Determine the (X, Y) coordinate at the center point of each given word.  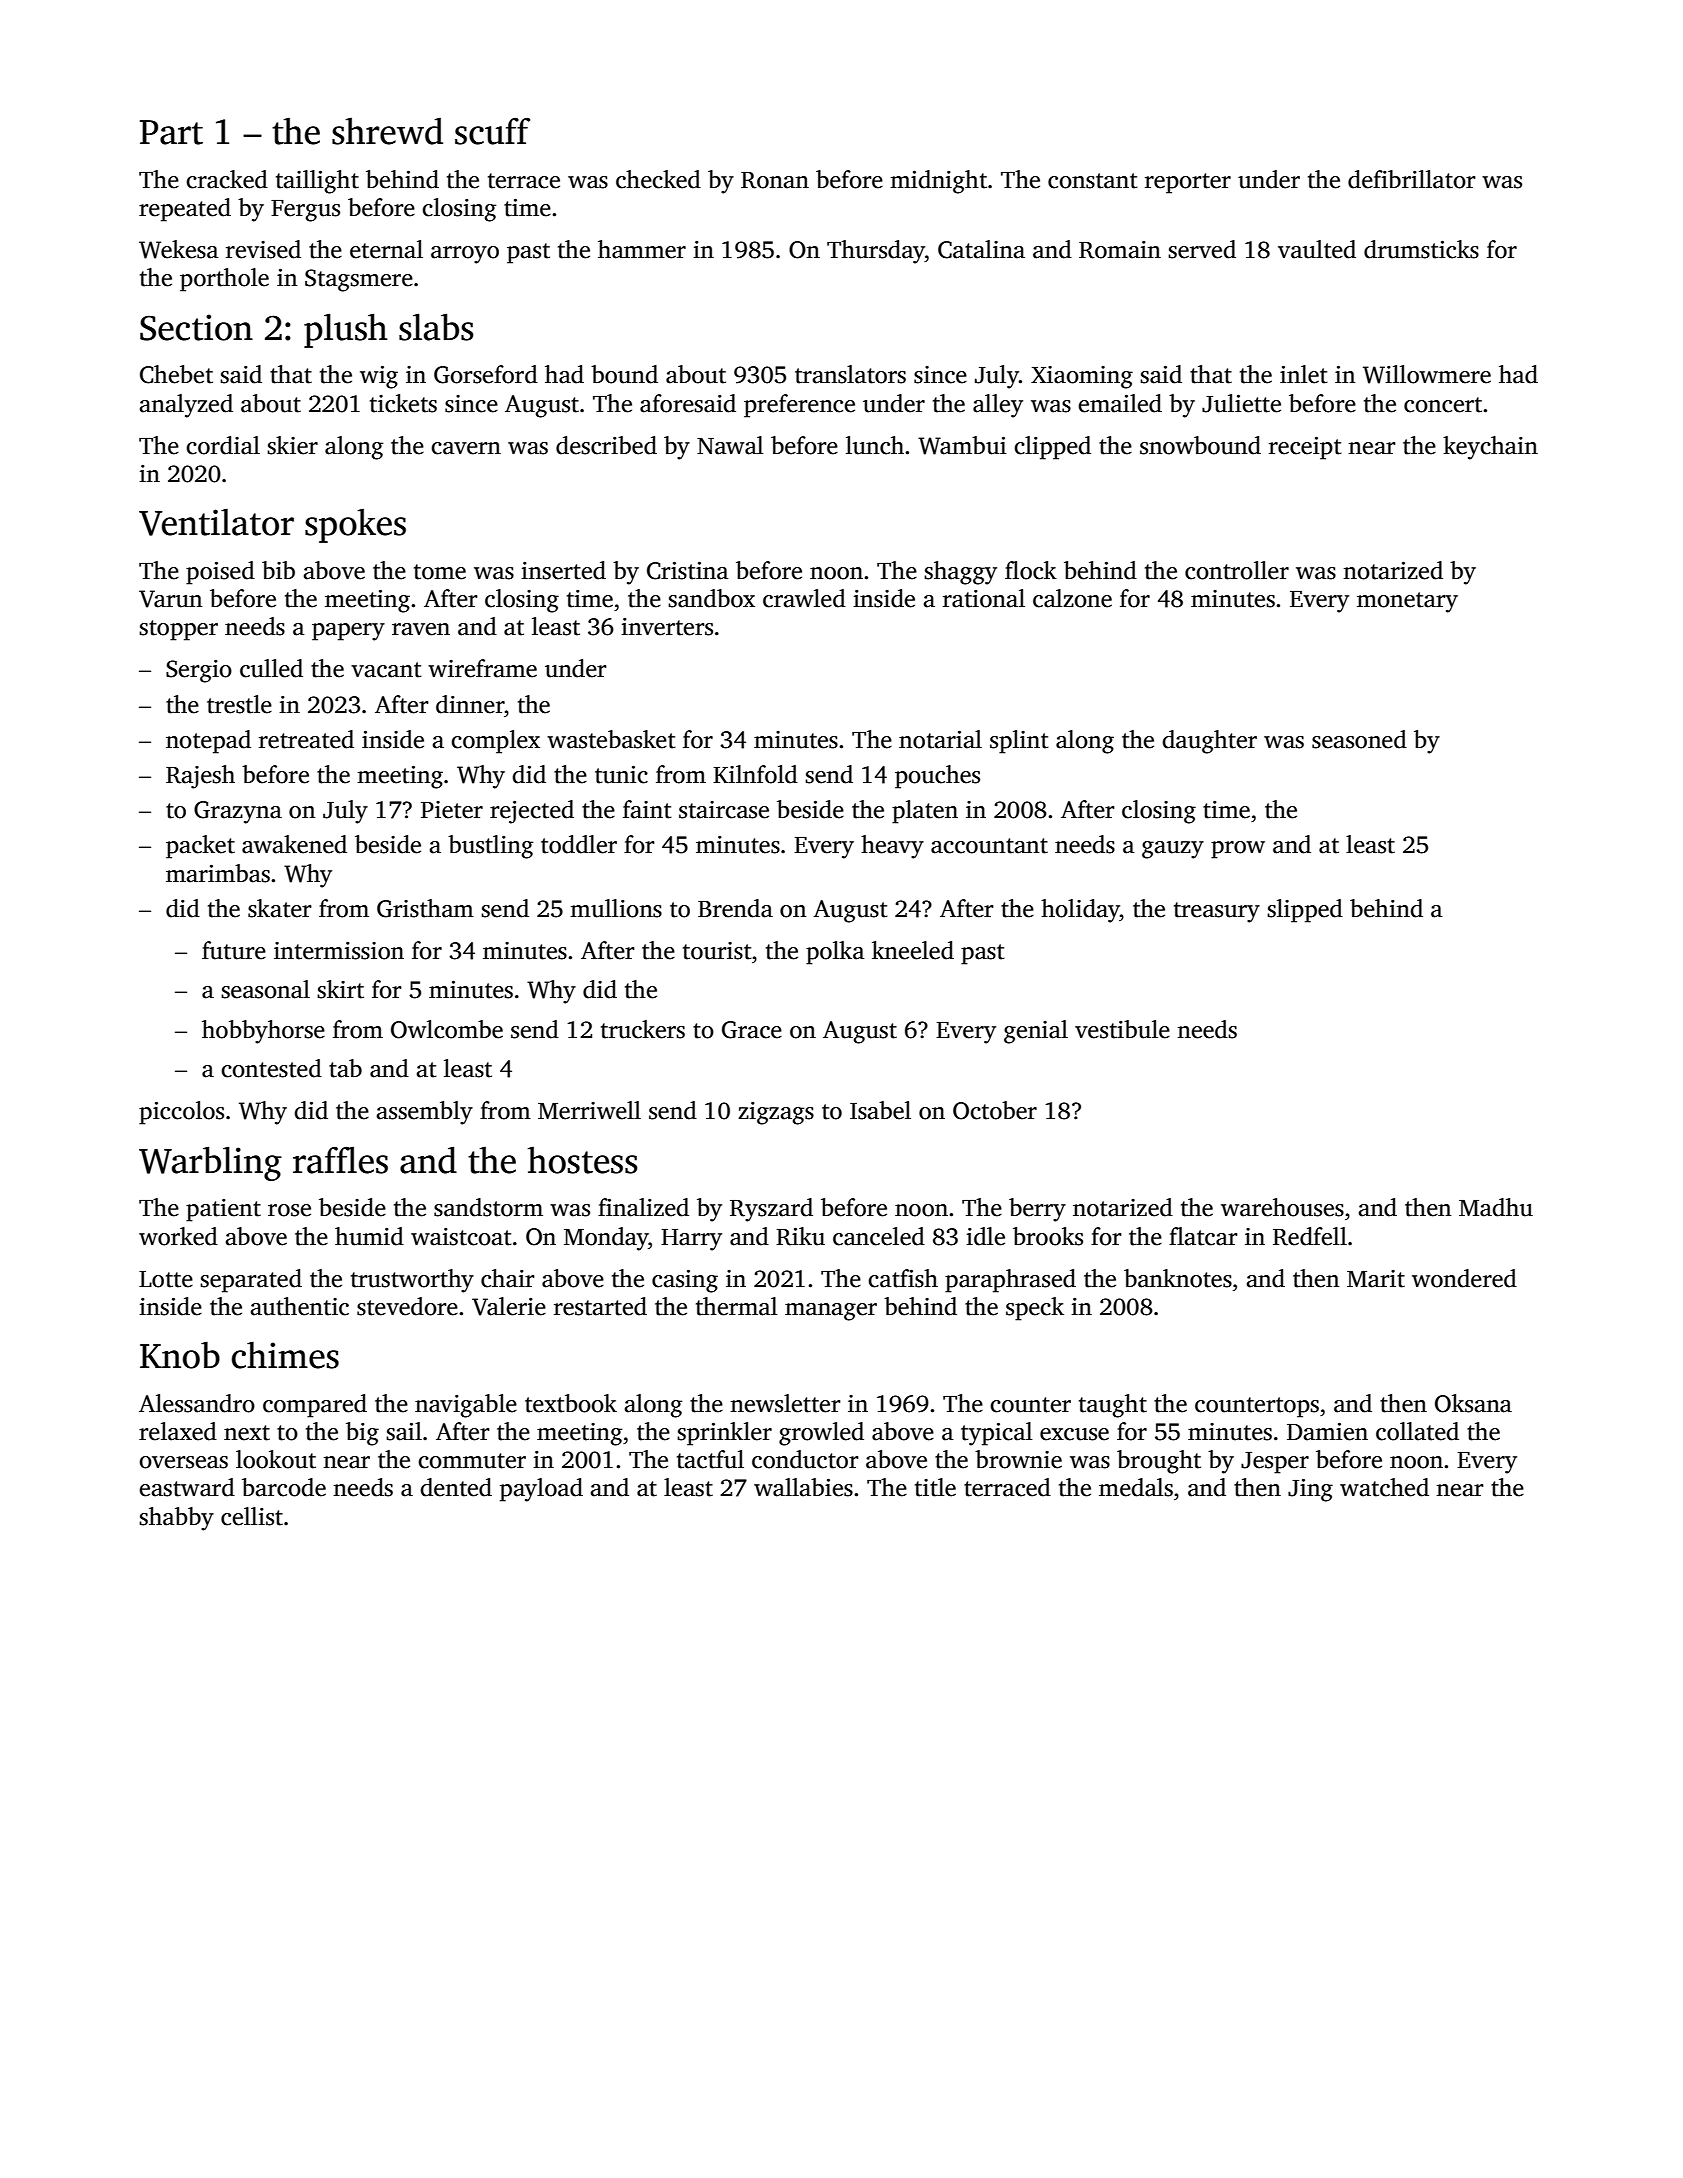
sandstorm (488, 1207)
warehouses (1282, 1207)
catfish (903, 1278)
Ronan (775, 180)
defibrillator (1412, 179)
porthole (224, 280)
